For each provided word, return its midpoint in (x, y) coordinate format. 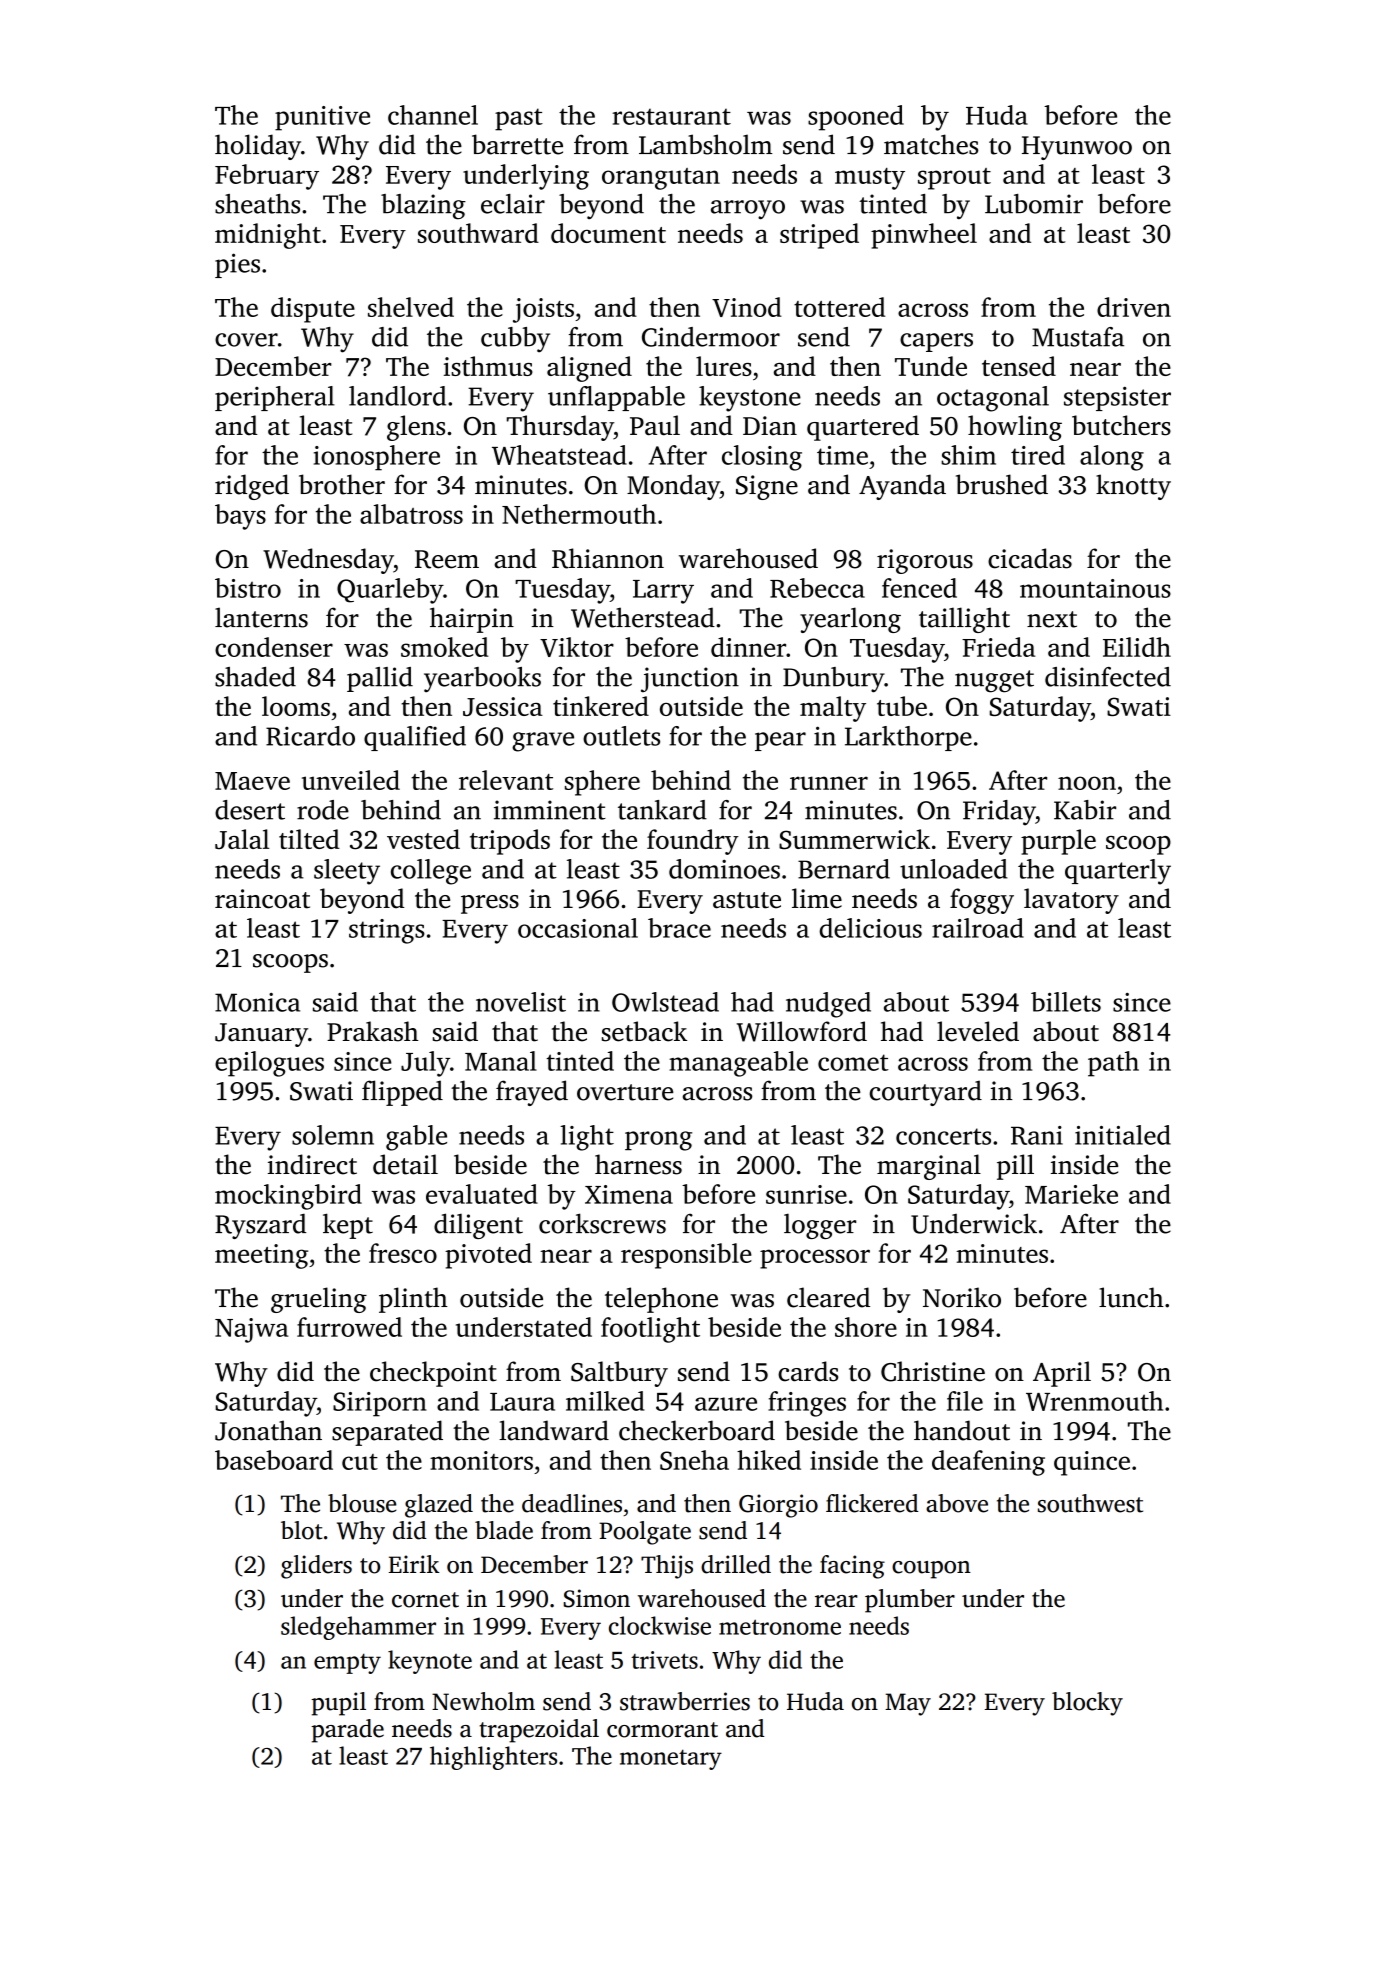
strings (387, 931)
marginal (929, 1167)
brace (679, 928)
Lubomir (1034, 204)
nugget (994, 681)
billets (1066, 1002)
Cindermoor (711, 337)
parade (347, 1731)
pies (237, 265)
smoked (444, 647)
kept (348, 1226)
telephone (661, 1300)
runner (829, 783)
